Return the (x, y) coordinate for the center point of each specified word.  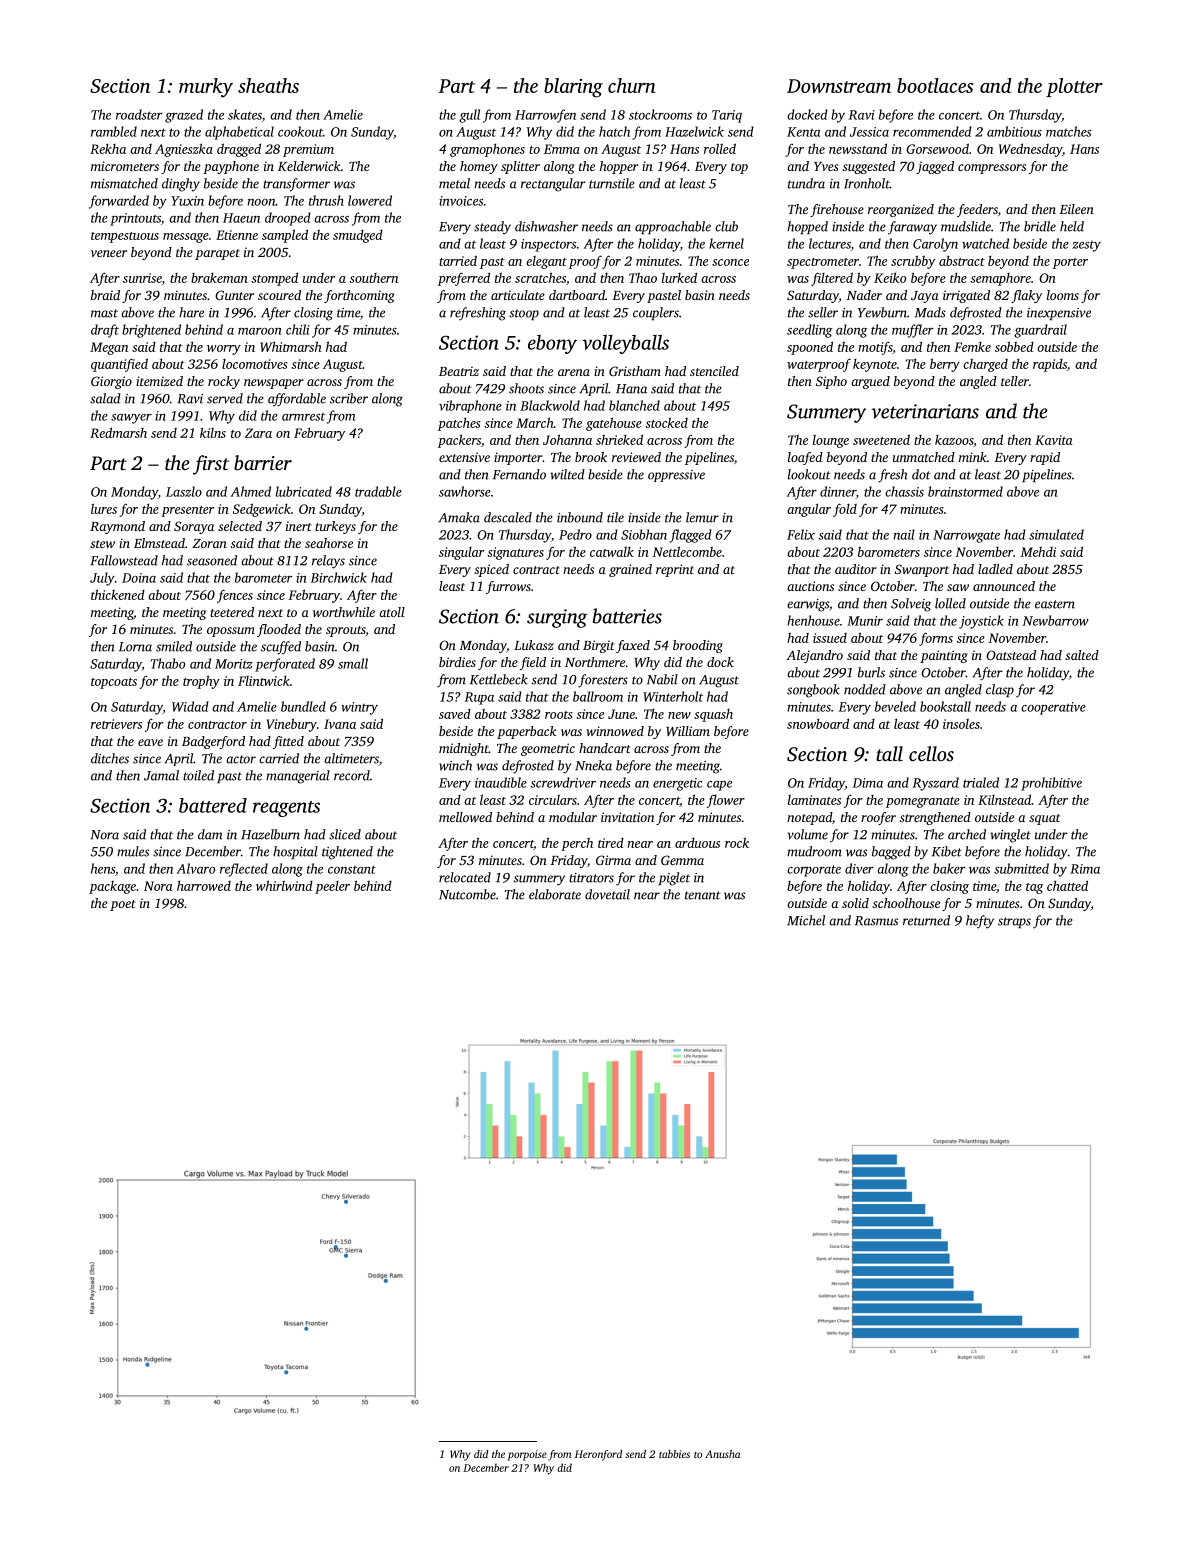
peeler (332, 887)
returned (926, 920)
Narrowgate (966, 536)
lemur (702, 517)
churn (631, 85)
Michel (806, 920)
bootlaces (935, 85)
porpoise (527, 1455)
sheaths (268, 85)
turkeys (335, 527)
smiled (174, 646)
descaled (508, 517)
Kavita (1054, 440)
